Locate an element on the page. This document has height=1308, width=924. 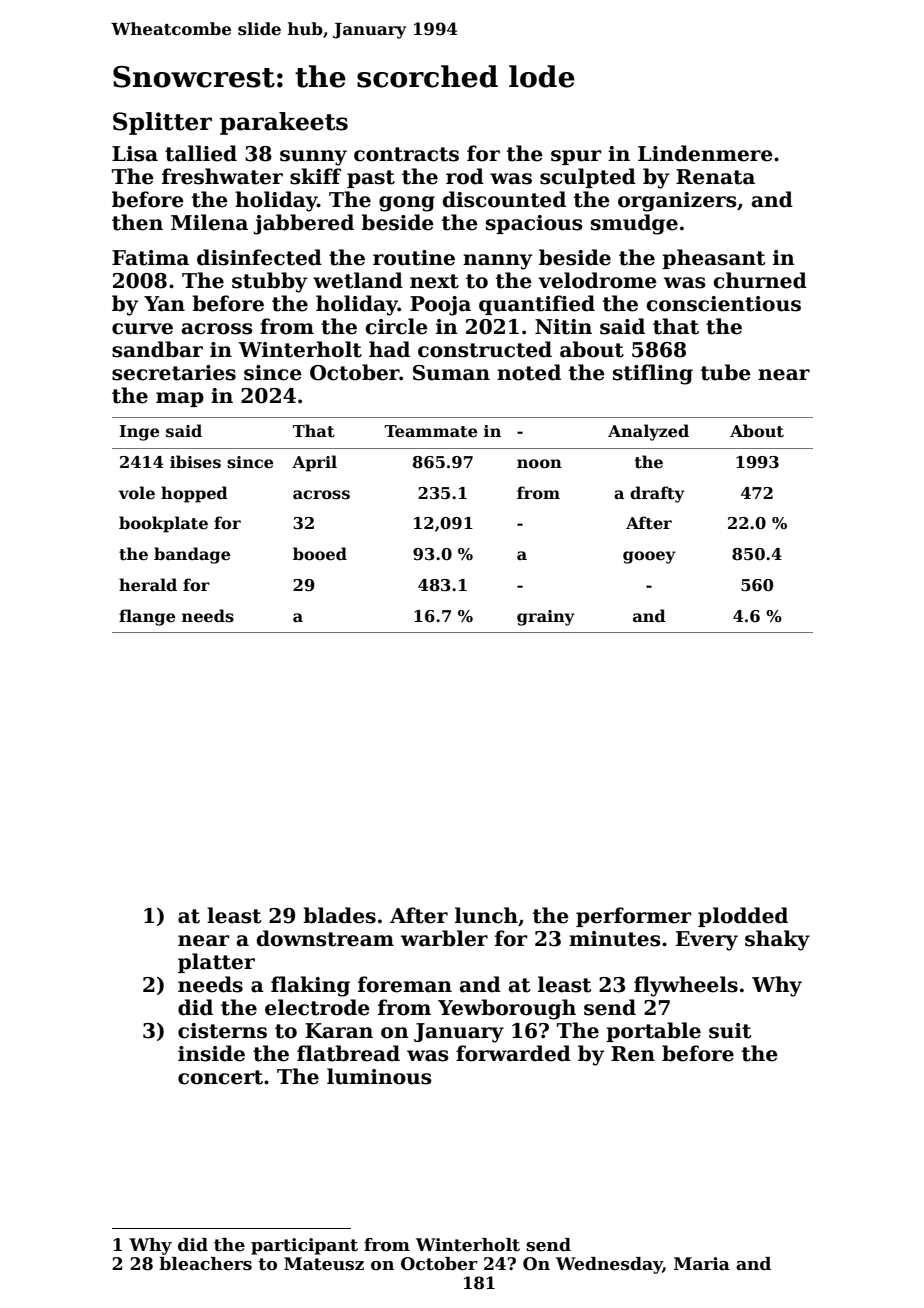
blades is located at coordinates (339, 915).
